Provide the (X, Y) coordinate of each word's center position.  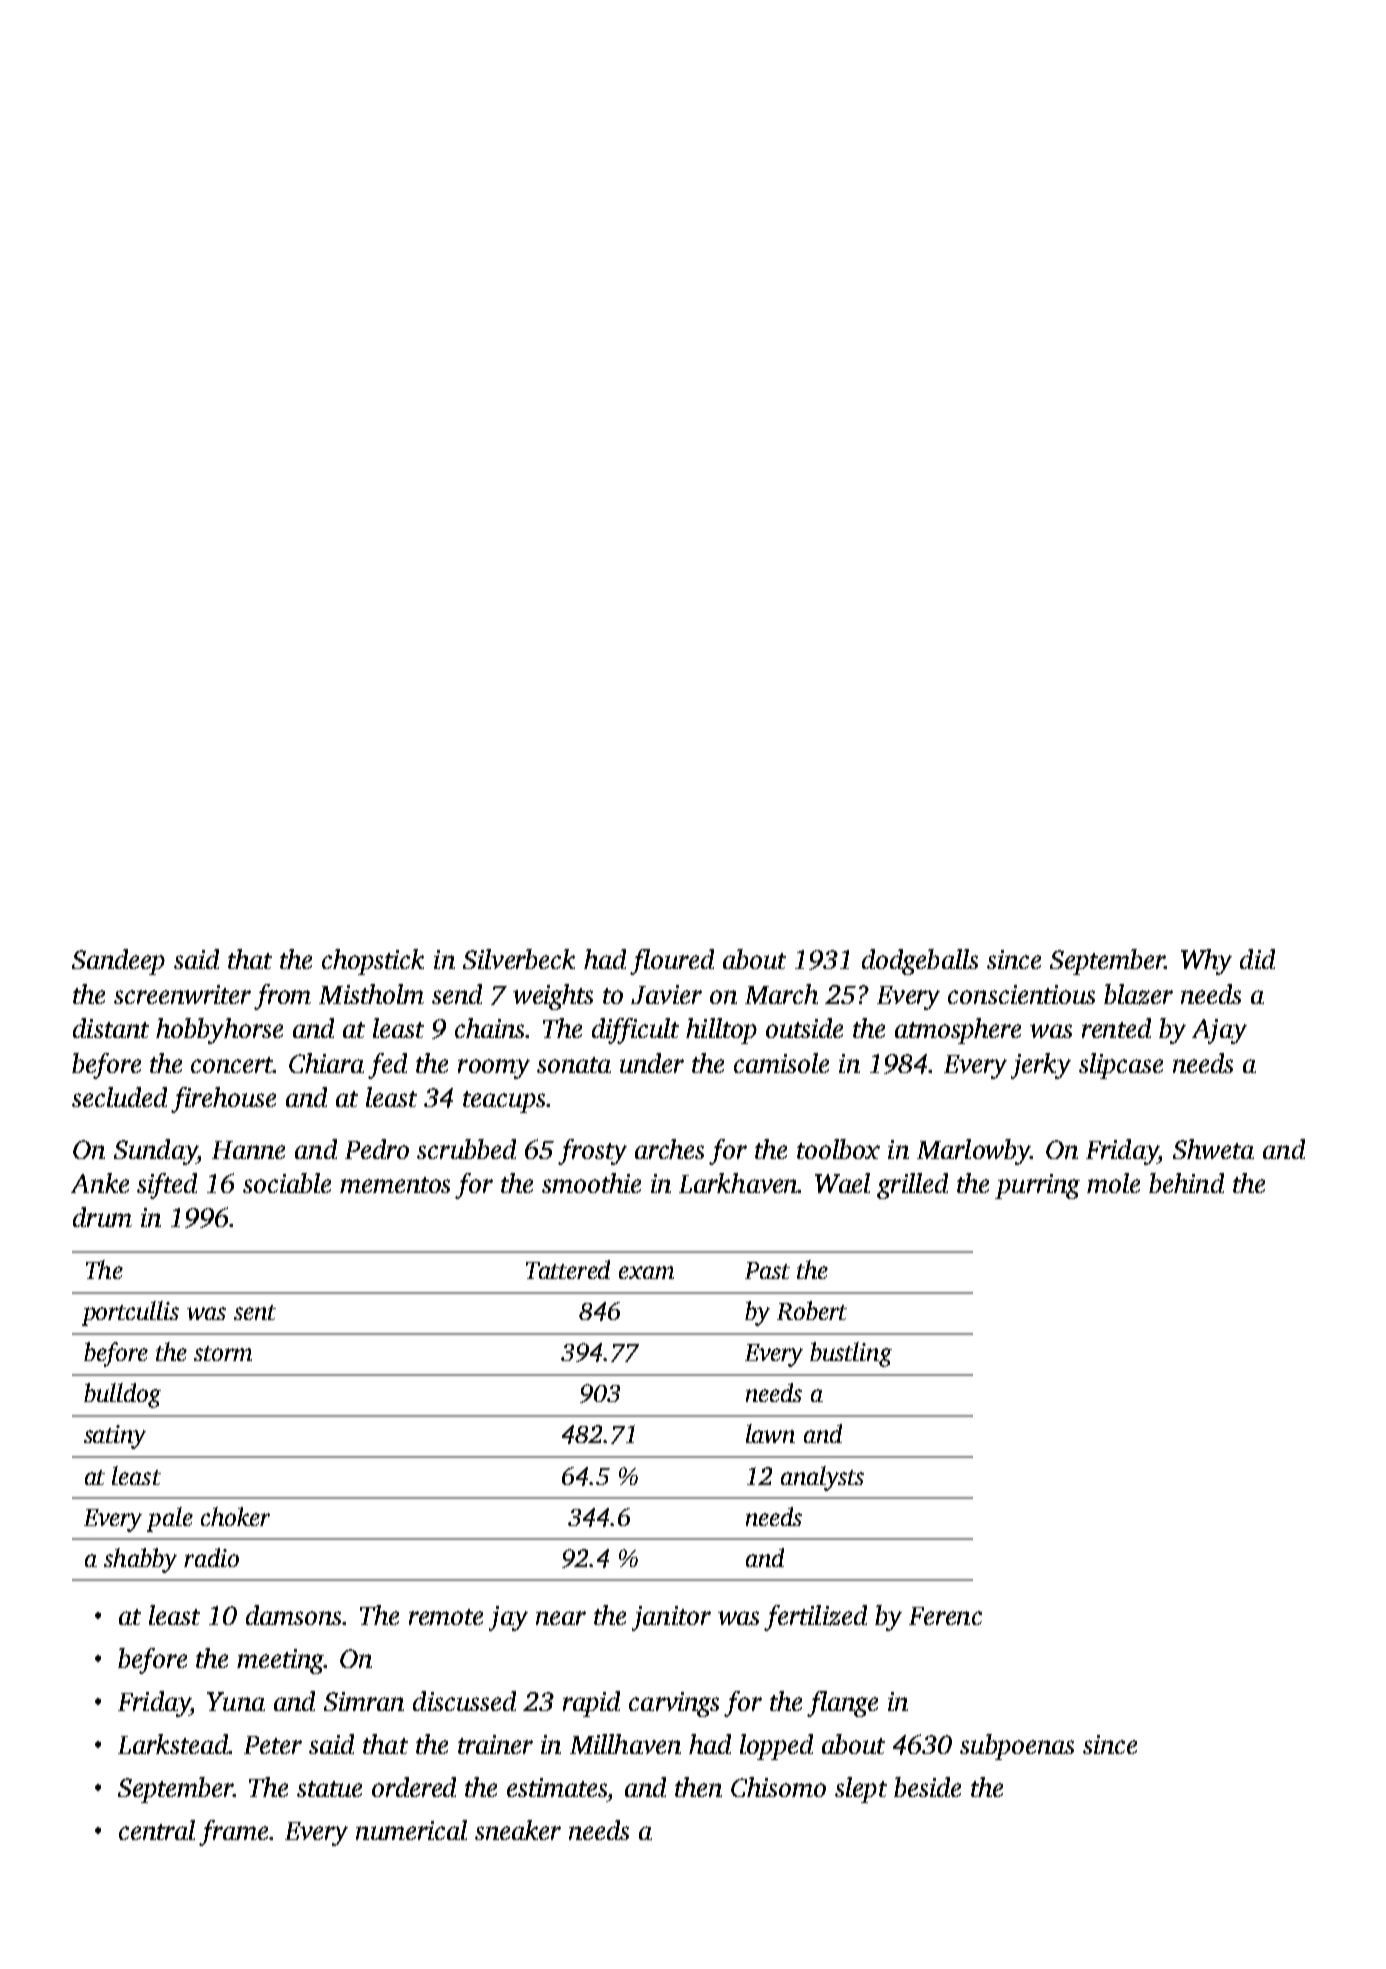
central (157, 1830)
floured (672, 962)
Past (767, 1270)
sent (255, 1312)
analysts (822, 1478)
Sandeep (118, 962)
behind (1186, 1183)
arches (669, 1149)
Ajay (1219, 1031)
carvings (674, 1704)
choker (235, 1516)
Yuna (236, 1701)
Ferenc (945, 1616)
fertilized (815, 1618)
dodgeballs (920, 962)
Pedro (377, 1149)
